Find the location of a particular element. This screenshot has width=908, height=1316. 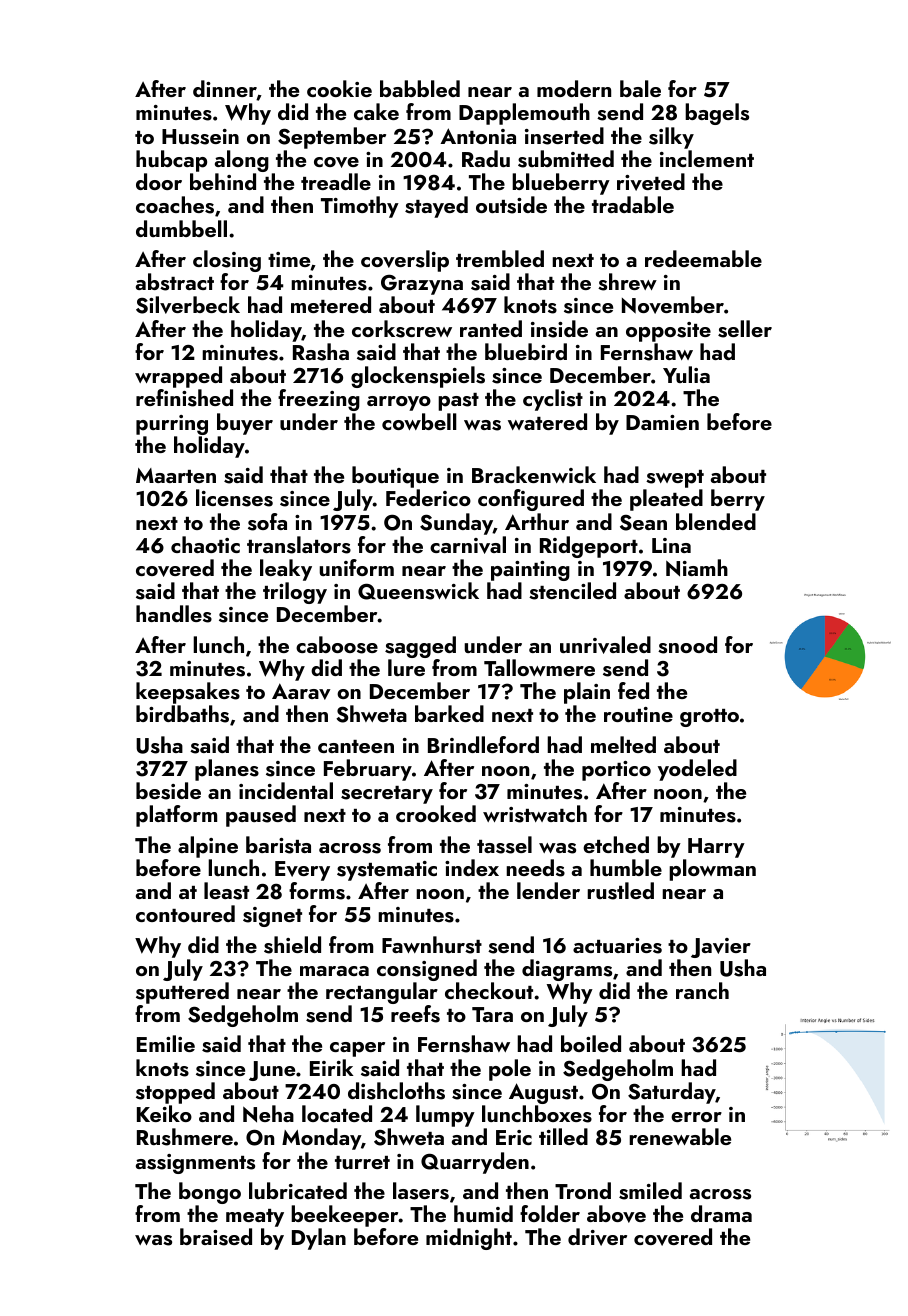

dinner is located at coordinates (225, 90).
